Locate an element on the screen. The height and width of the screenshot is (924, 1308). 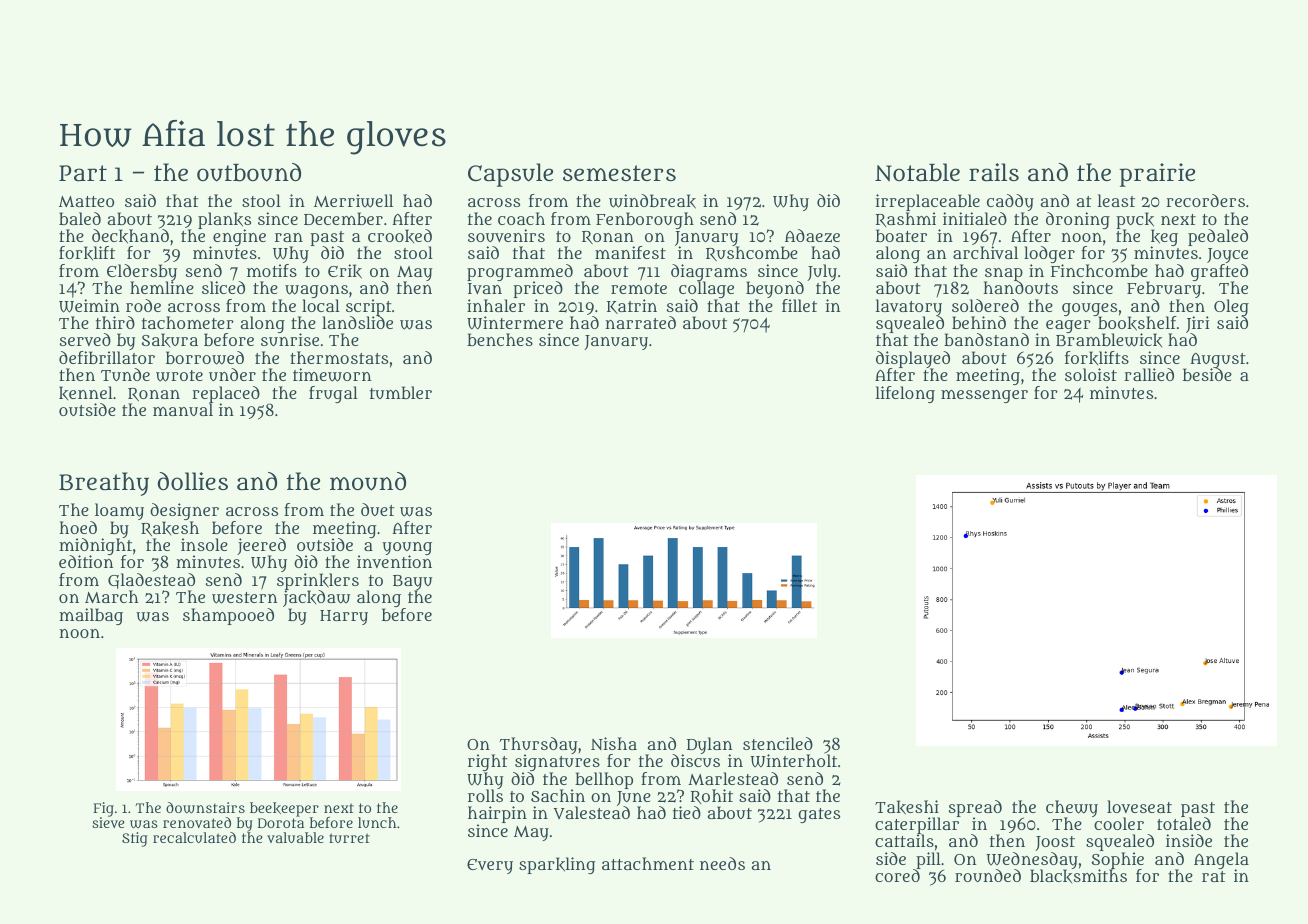
messenger is located at coordinates (984, 396).
